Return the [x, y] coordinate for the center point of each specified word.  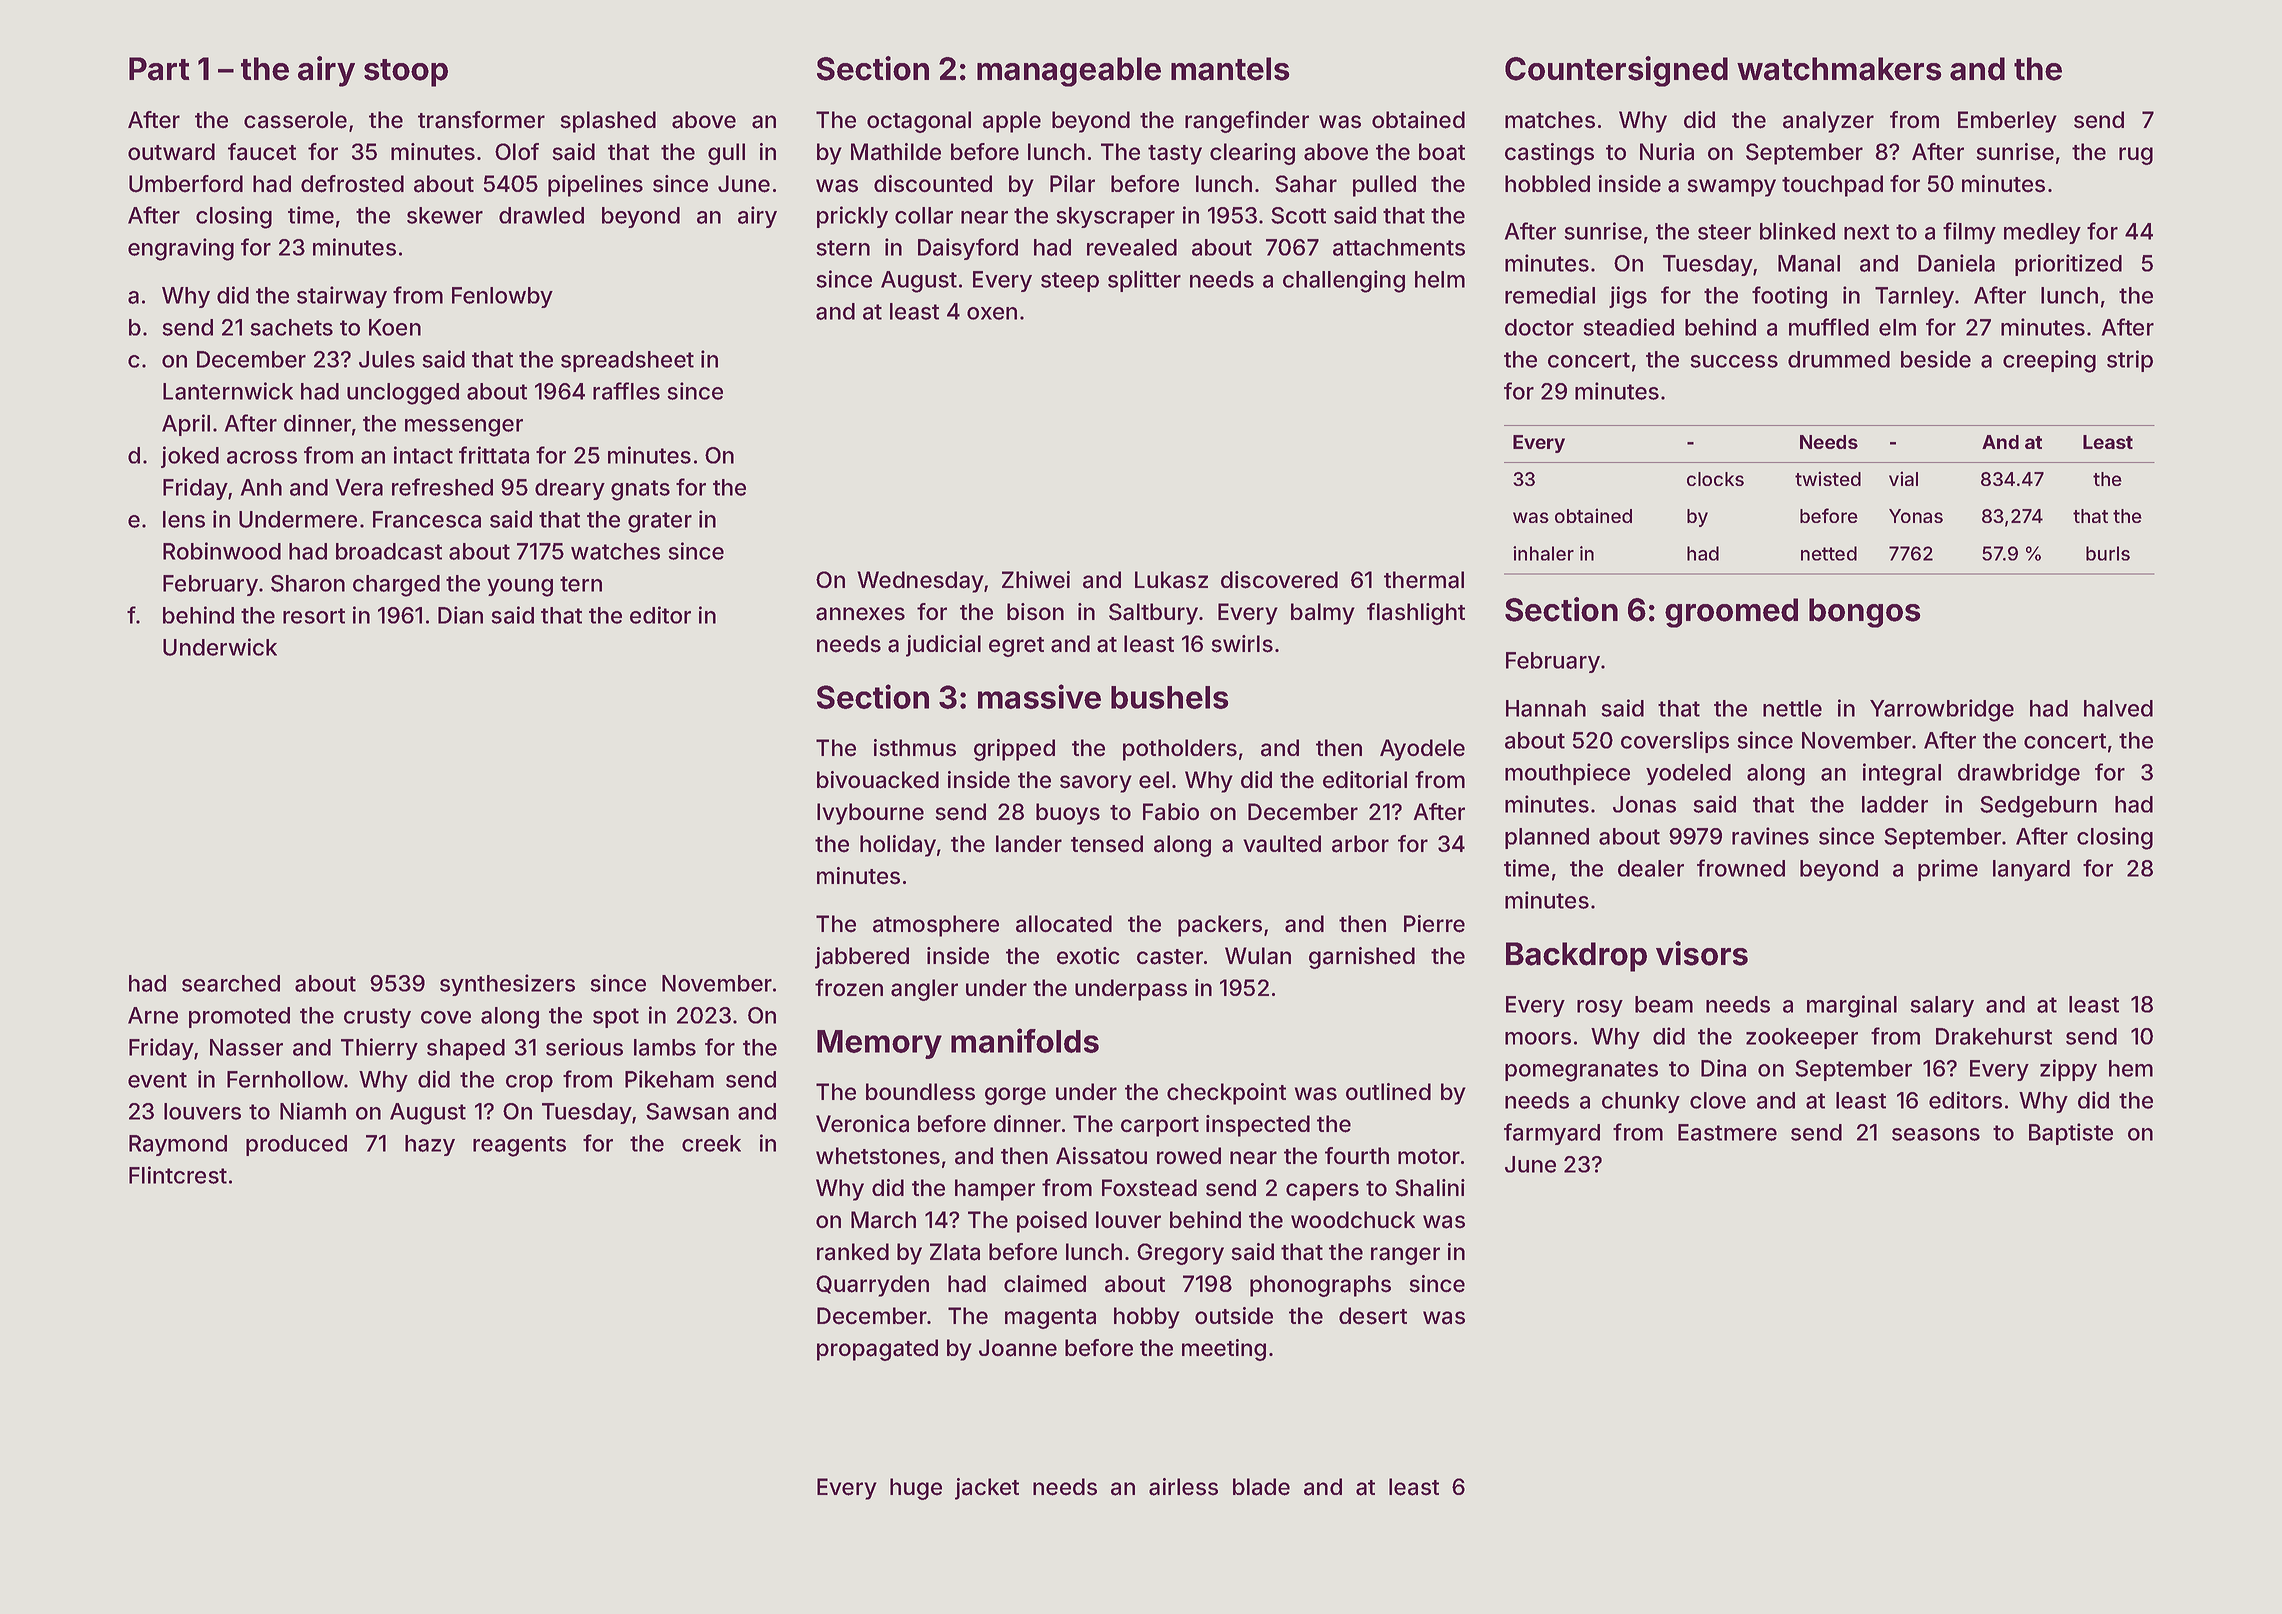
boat [1442, 152]
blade [1261, 1487]
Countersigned [1616, 71]
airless [1183, 1487]
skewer [445, 215]
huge [916, 1489]
